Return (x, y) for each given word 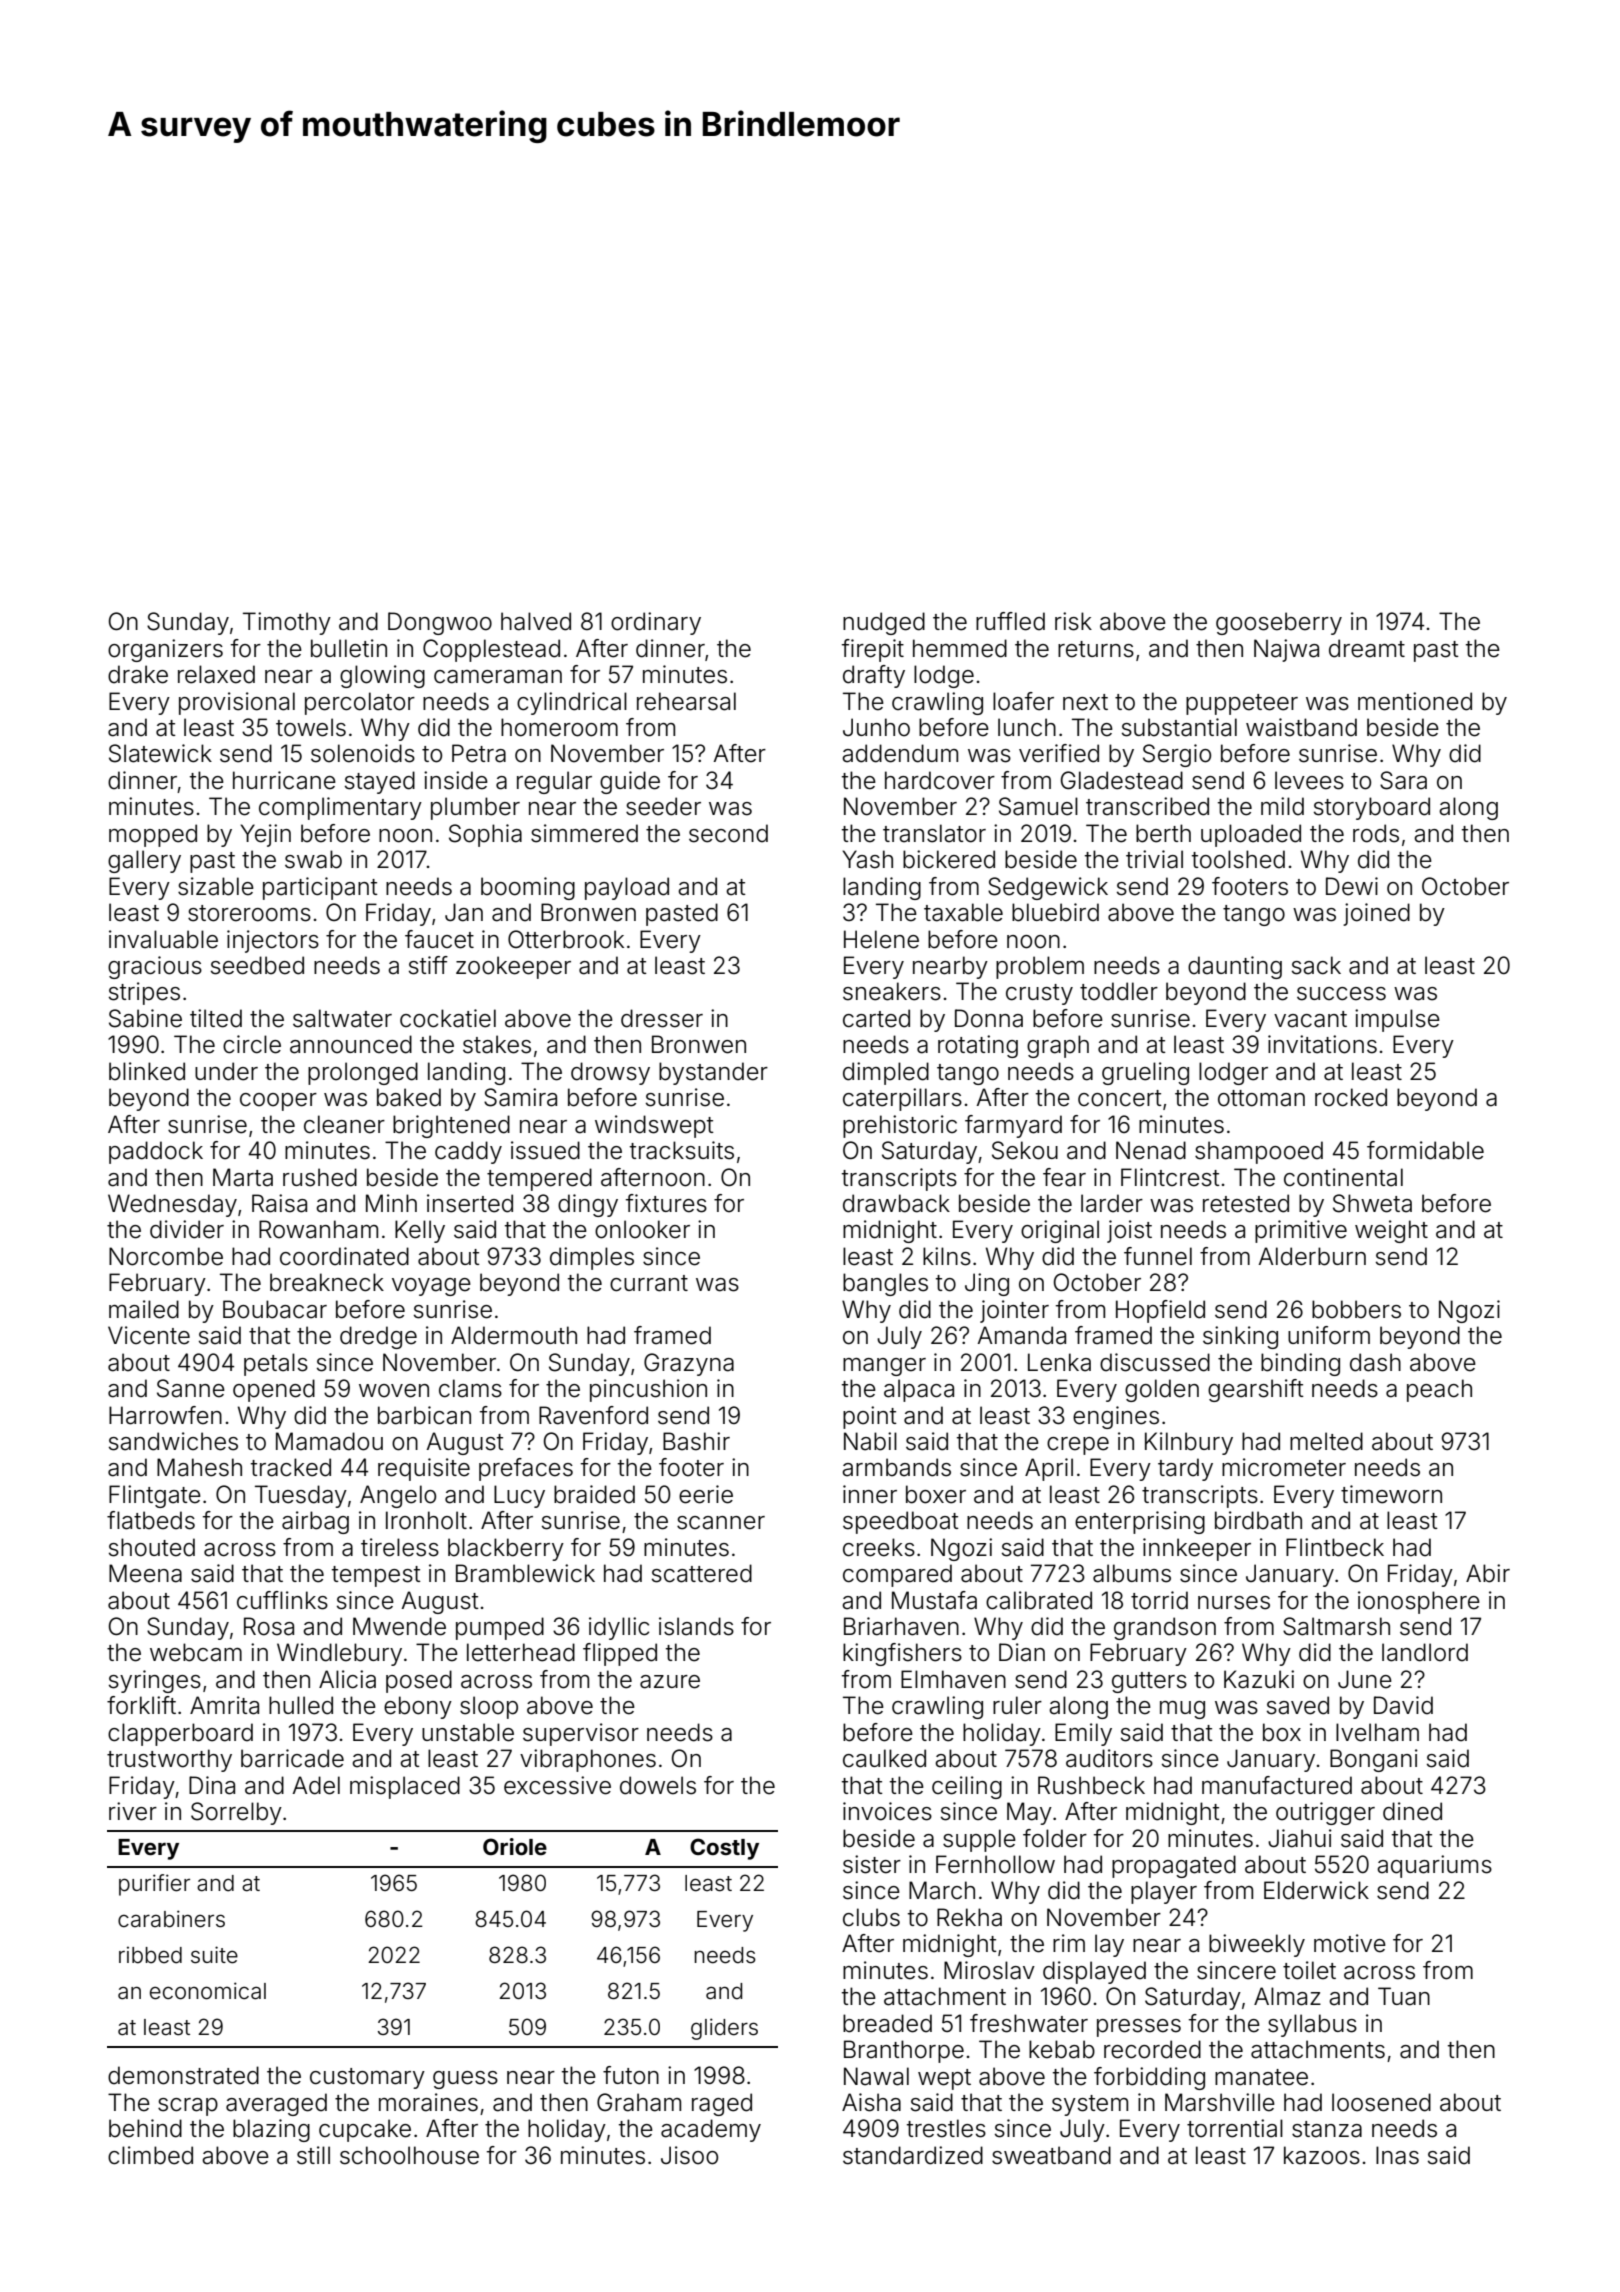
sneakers (892, 991)
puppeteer (1242, 704)
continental (1343, 1177)
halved (536, 621)
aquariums (1434, 1866)
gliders (724, 2029)
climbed (150, 2155)
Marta (243, 1177)
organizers (165, 650)
